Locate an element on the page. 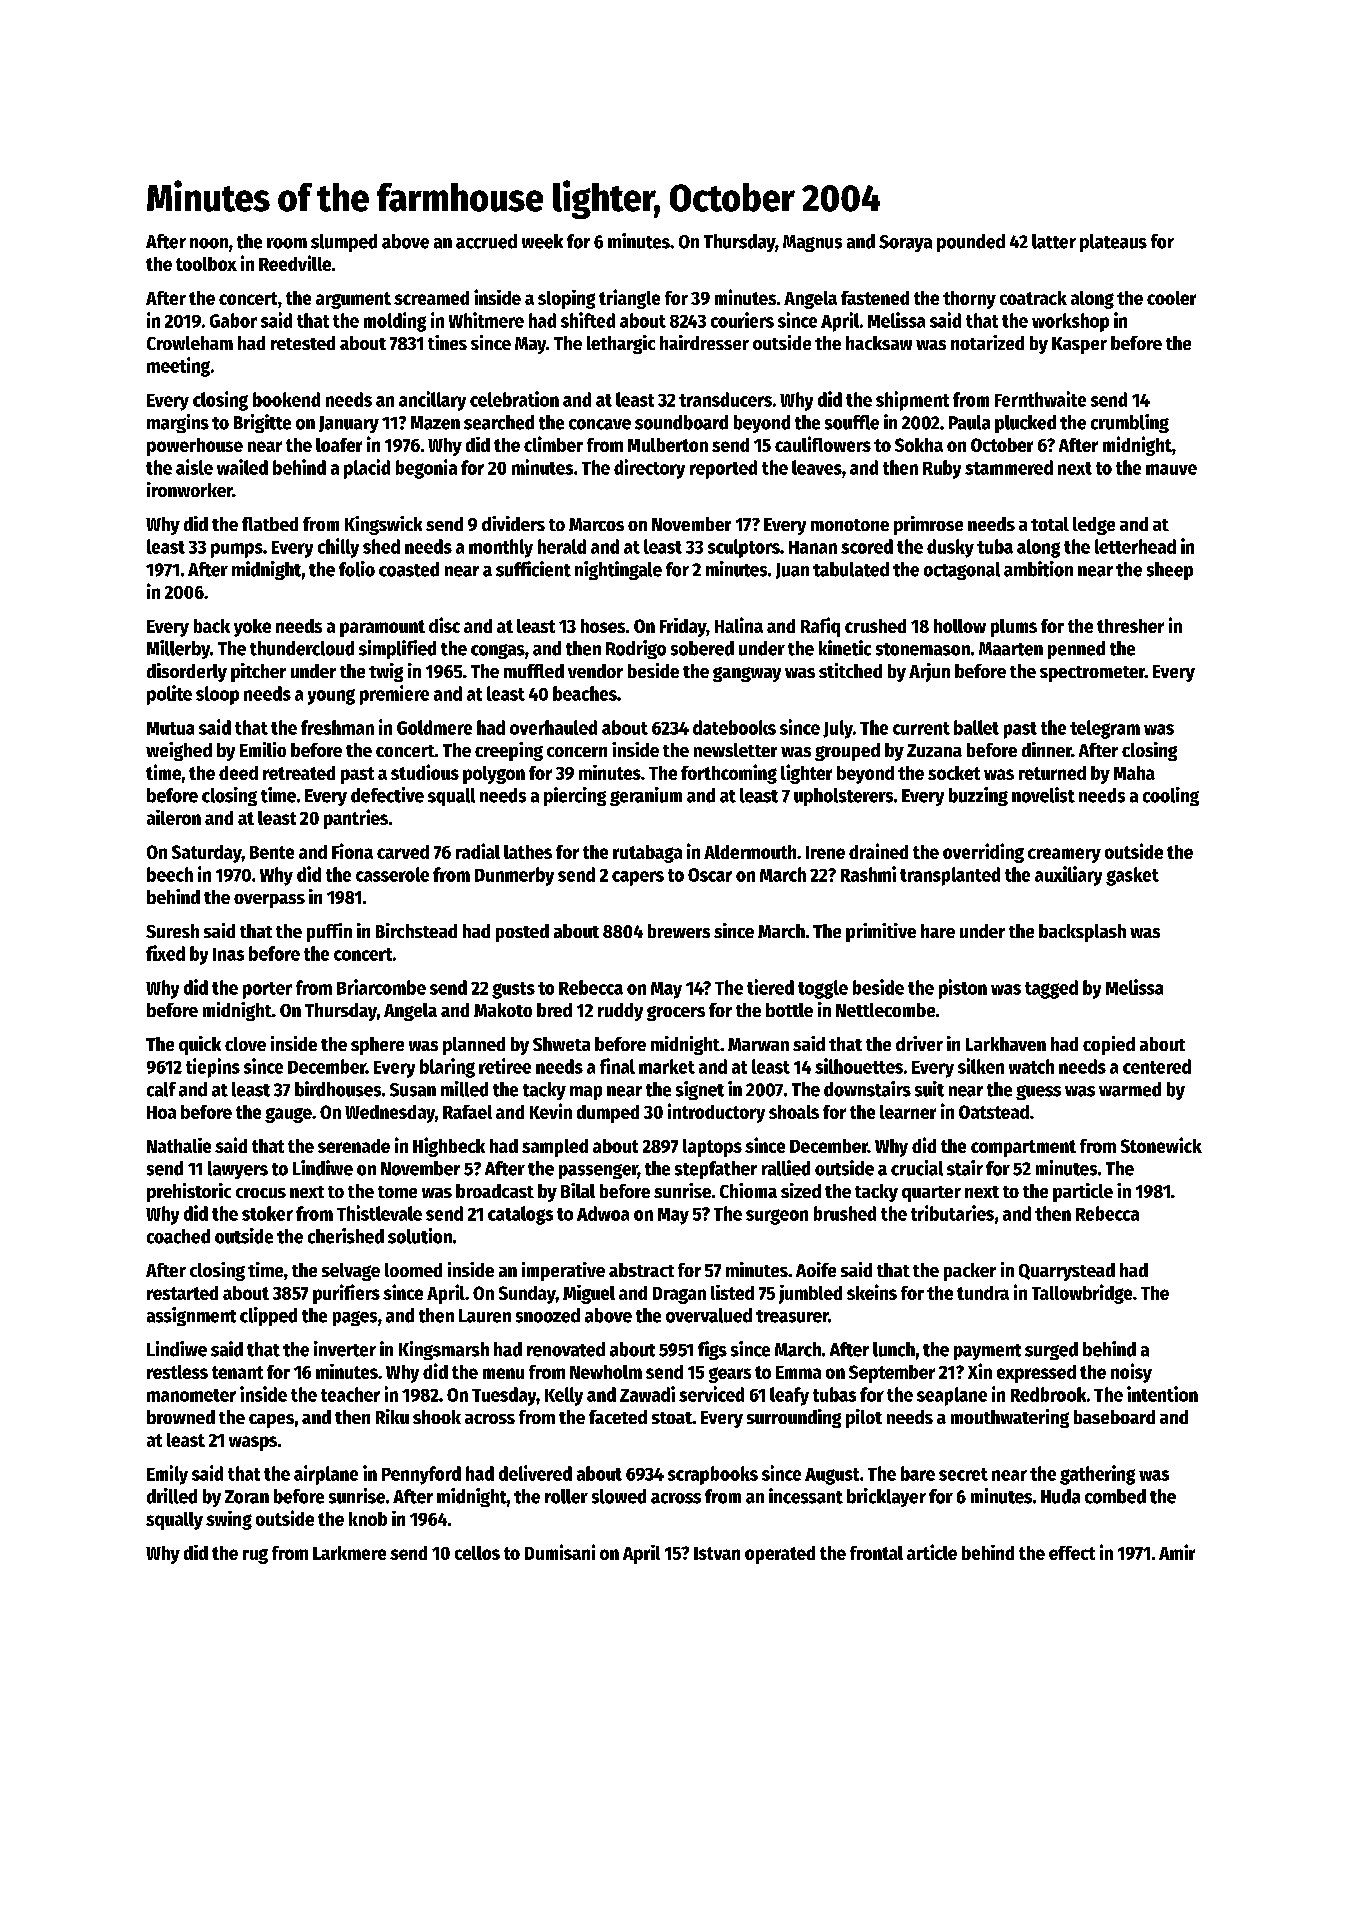 This page has height=1907, width=1348. Soraya is located at coordinates (905, 243).
